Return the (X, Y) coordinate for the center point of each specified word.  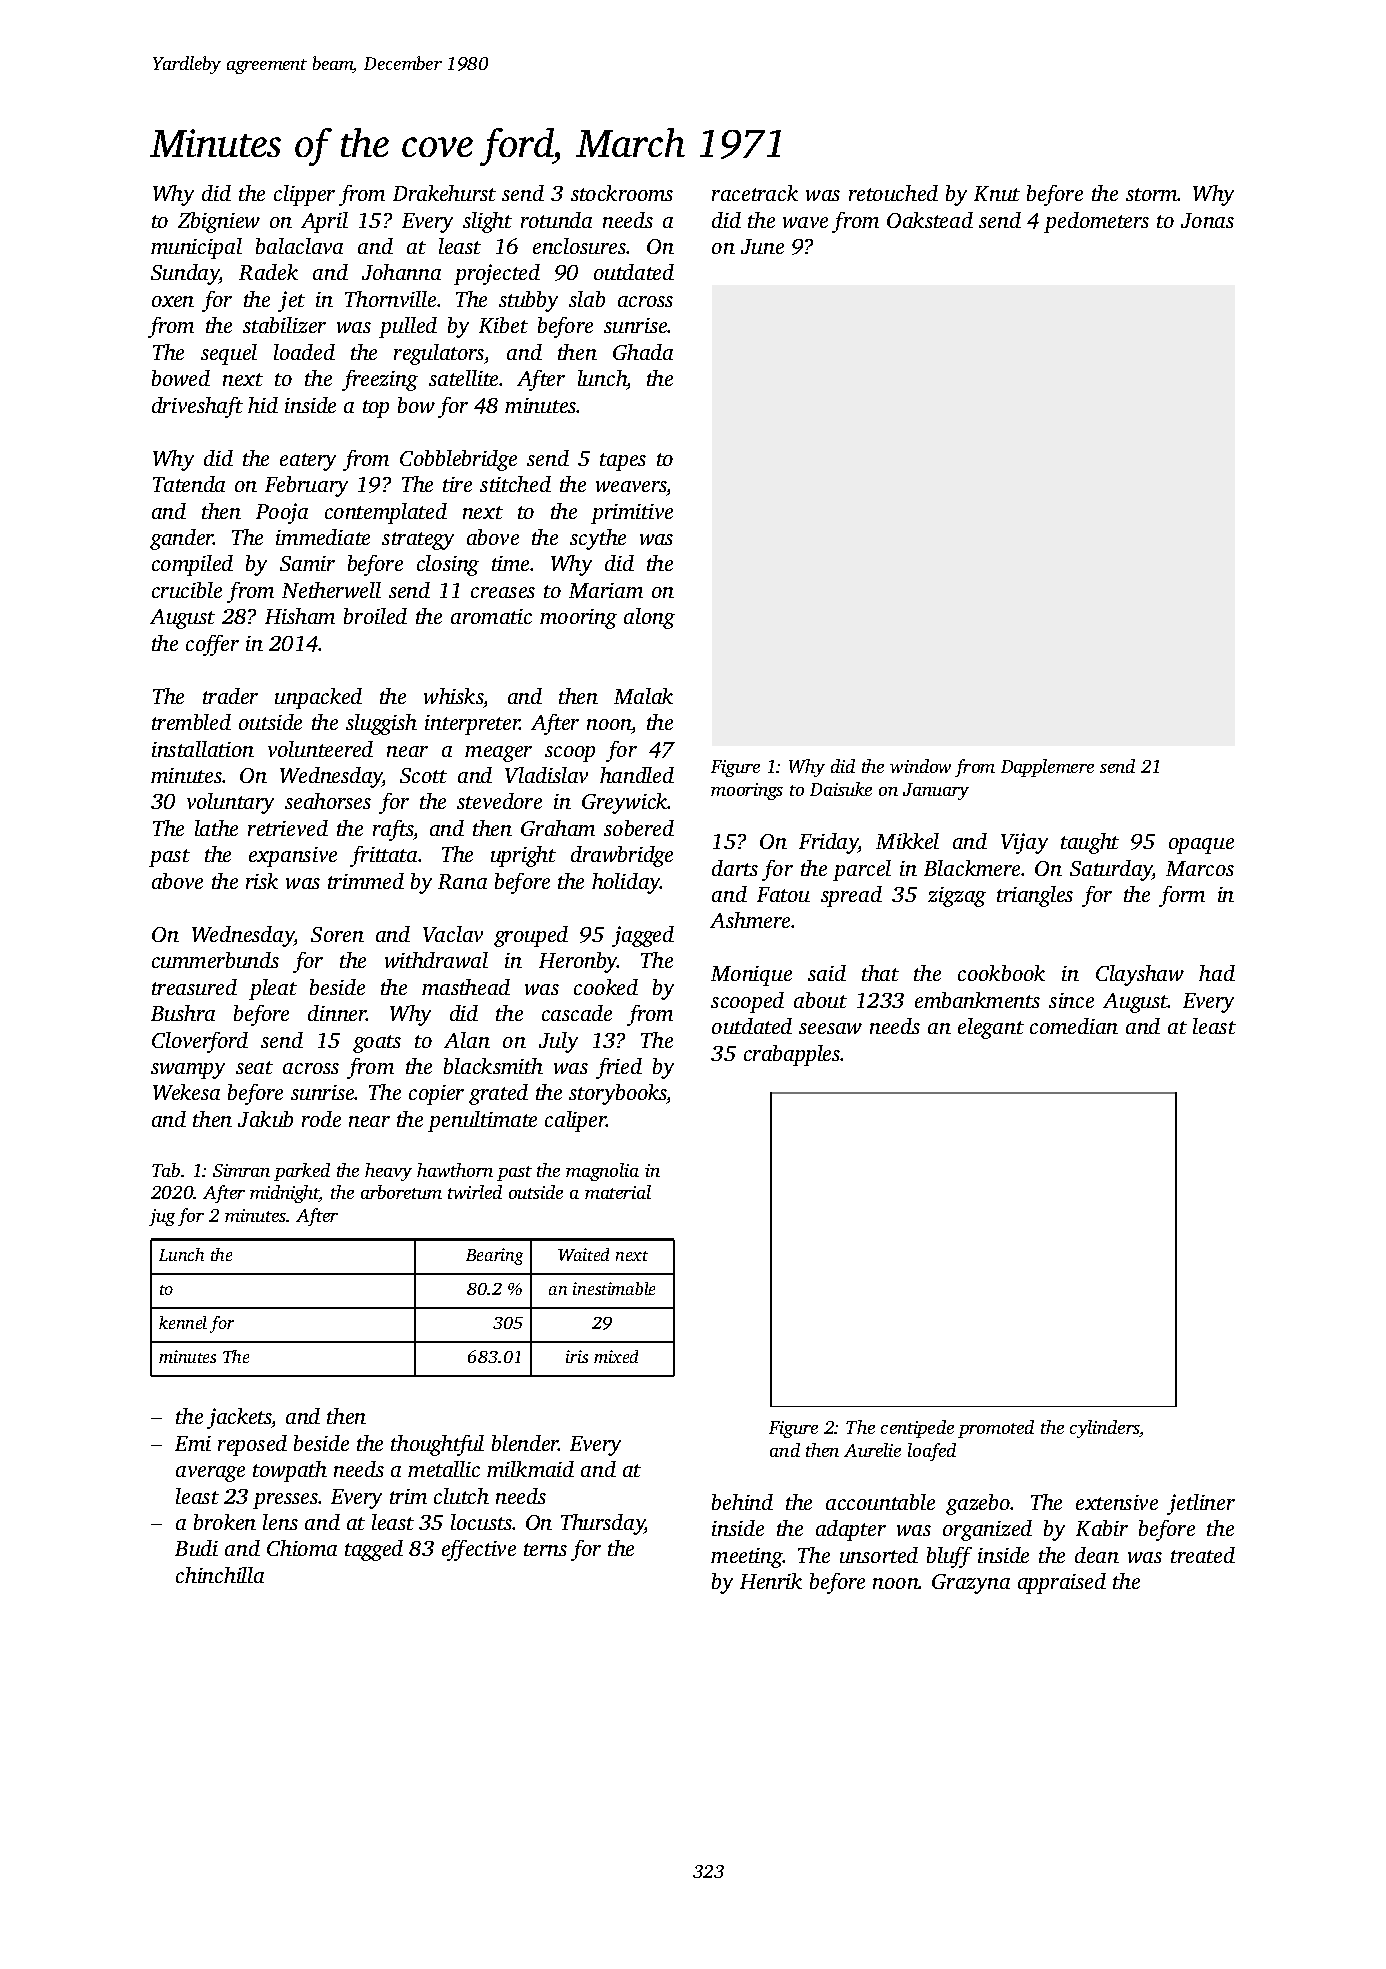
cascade (577, 1013)
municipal (196, 248)
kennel (183, 1322)
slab (587, 299)
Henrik (771, 1581)
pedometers (1096, 222)
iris (577, 1356)
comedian (1074, 1026)
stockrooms (622, 193)
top (376, 409)
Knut (997, 193)
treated (1203, 1555)
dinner (337, 1013)
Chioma (302, 1548)
